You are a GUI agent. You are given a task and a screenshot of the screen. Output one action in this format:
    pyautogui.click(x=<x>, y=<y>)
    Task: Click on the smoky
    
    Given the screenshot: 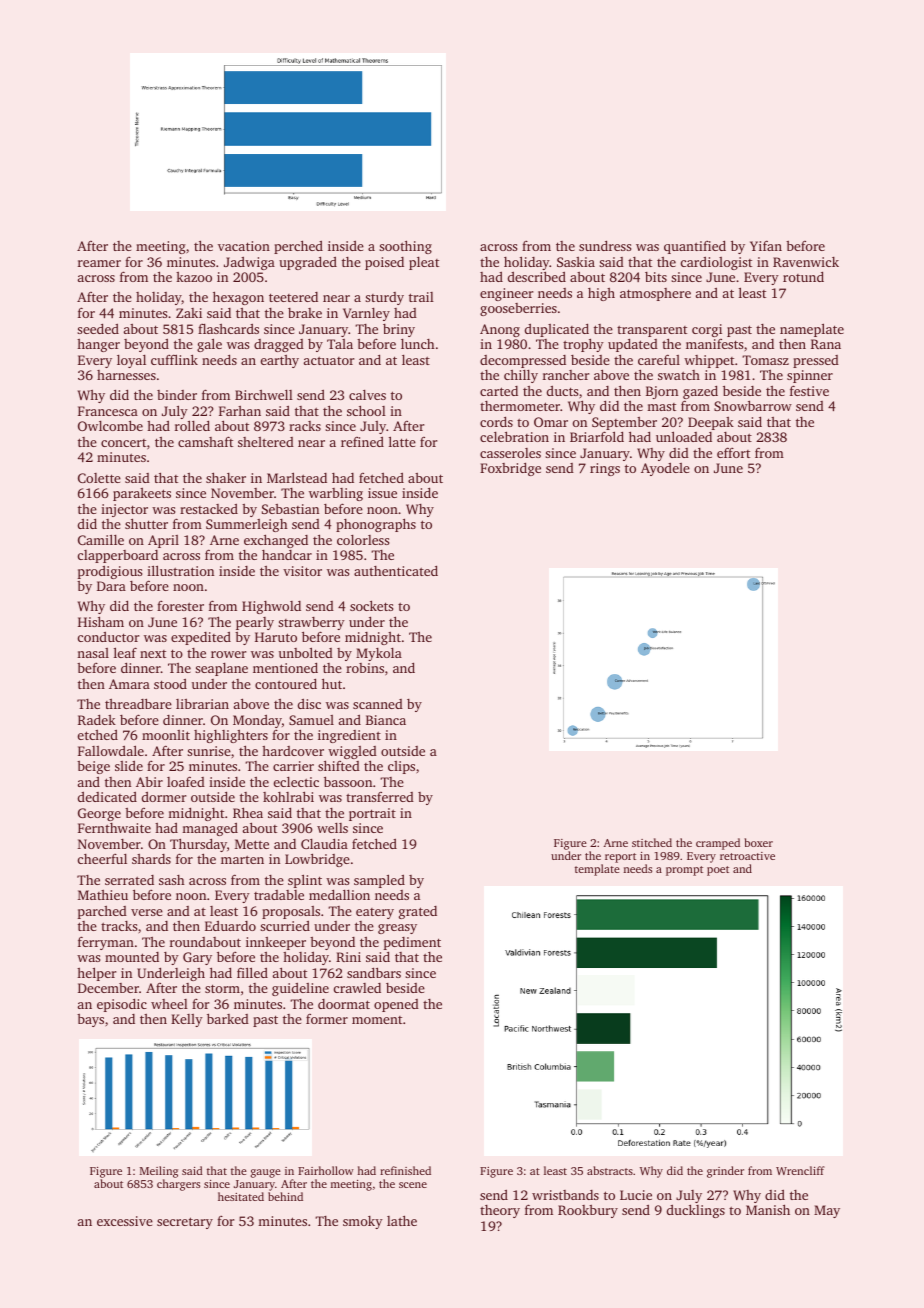 What is the action you would take?
    pyautogui.click(x=363, y=1222)
